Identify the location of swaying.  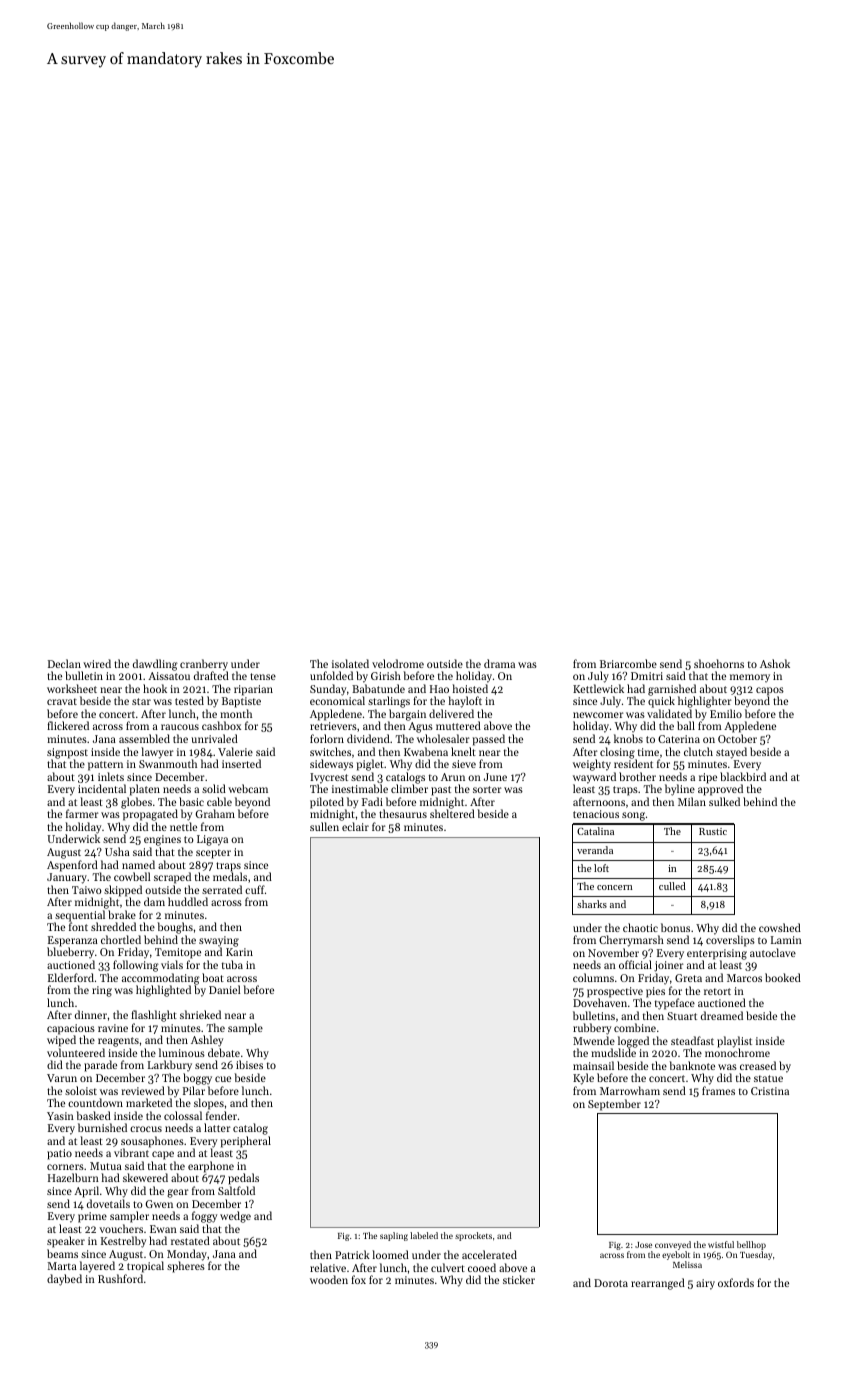
(219, 942).
